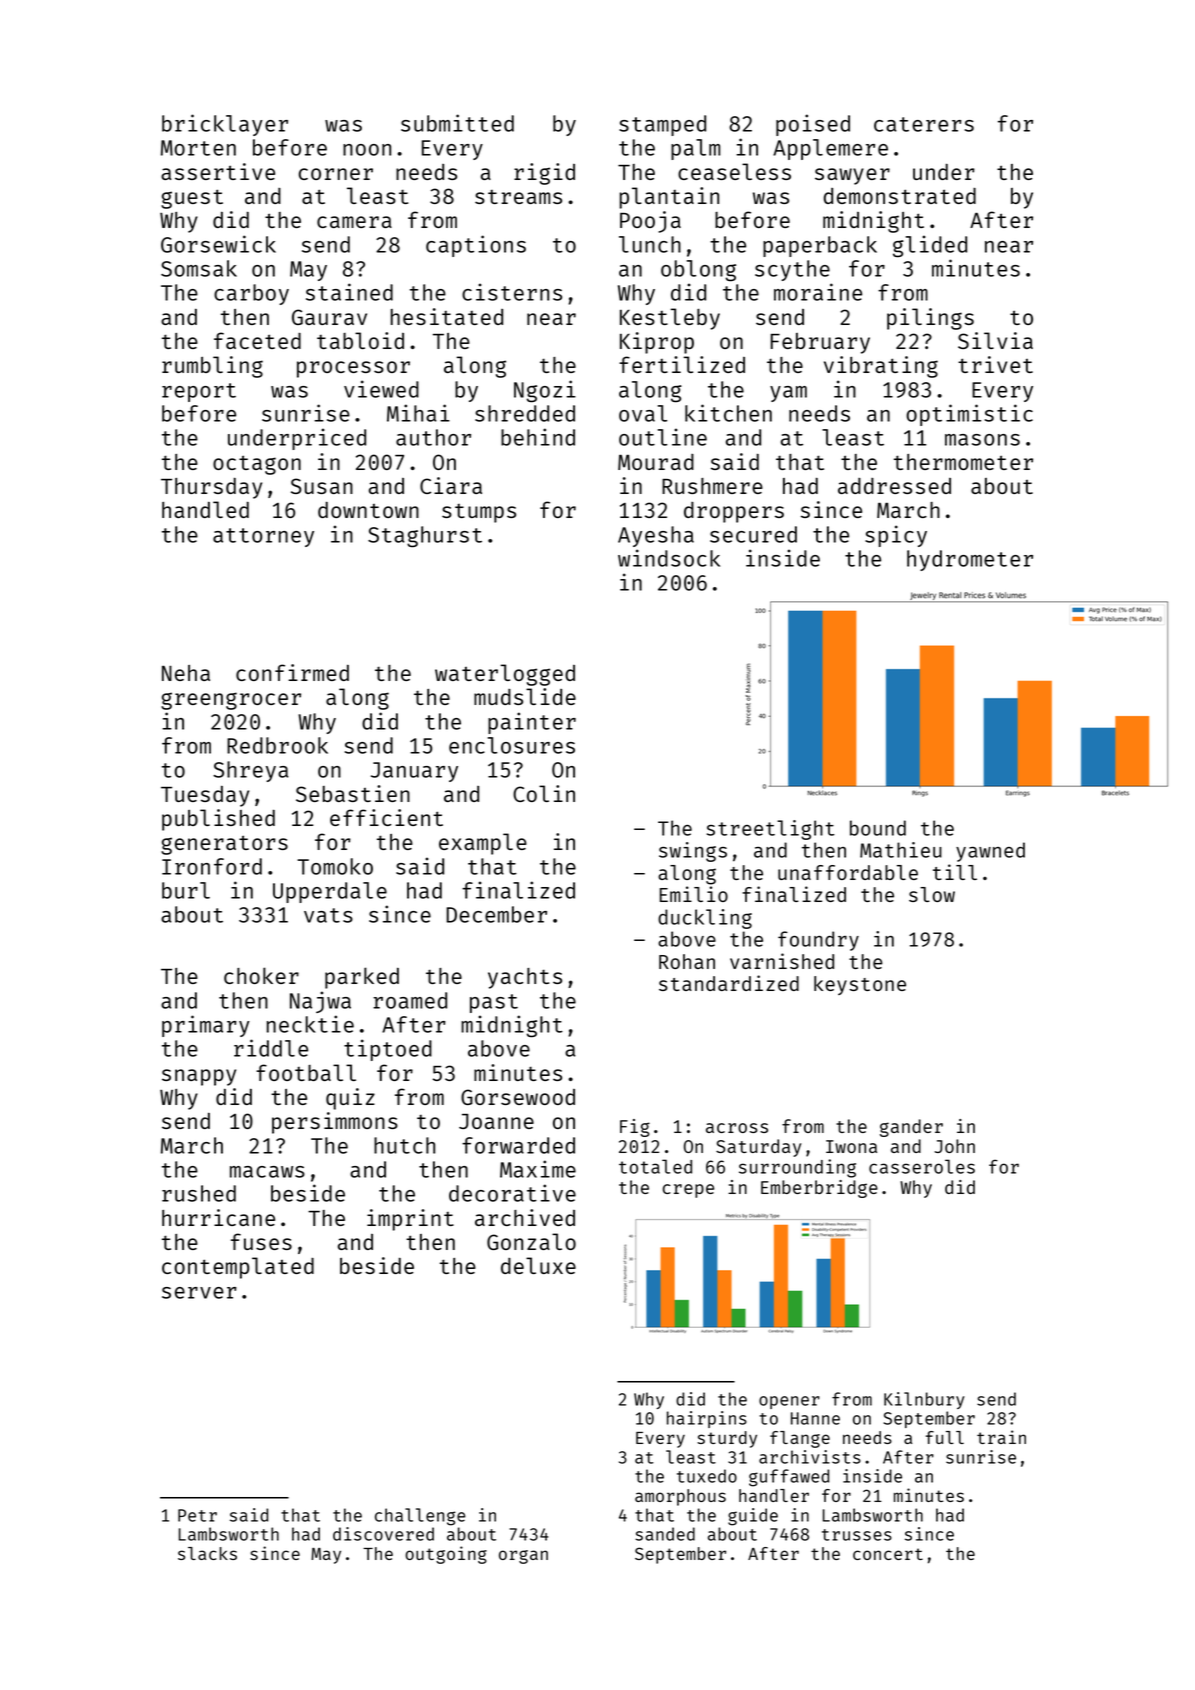 Image resolution: width=1195 pixels, height=1690 pixels. What do you see at coordinates (420, 1517) in the page?
I see `challenge` at bounding box center [420, 1517].
